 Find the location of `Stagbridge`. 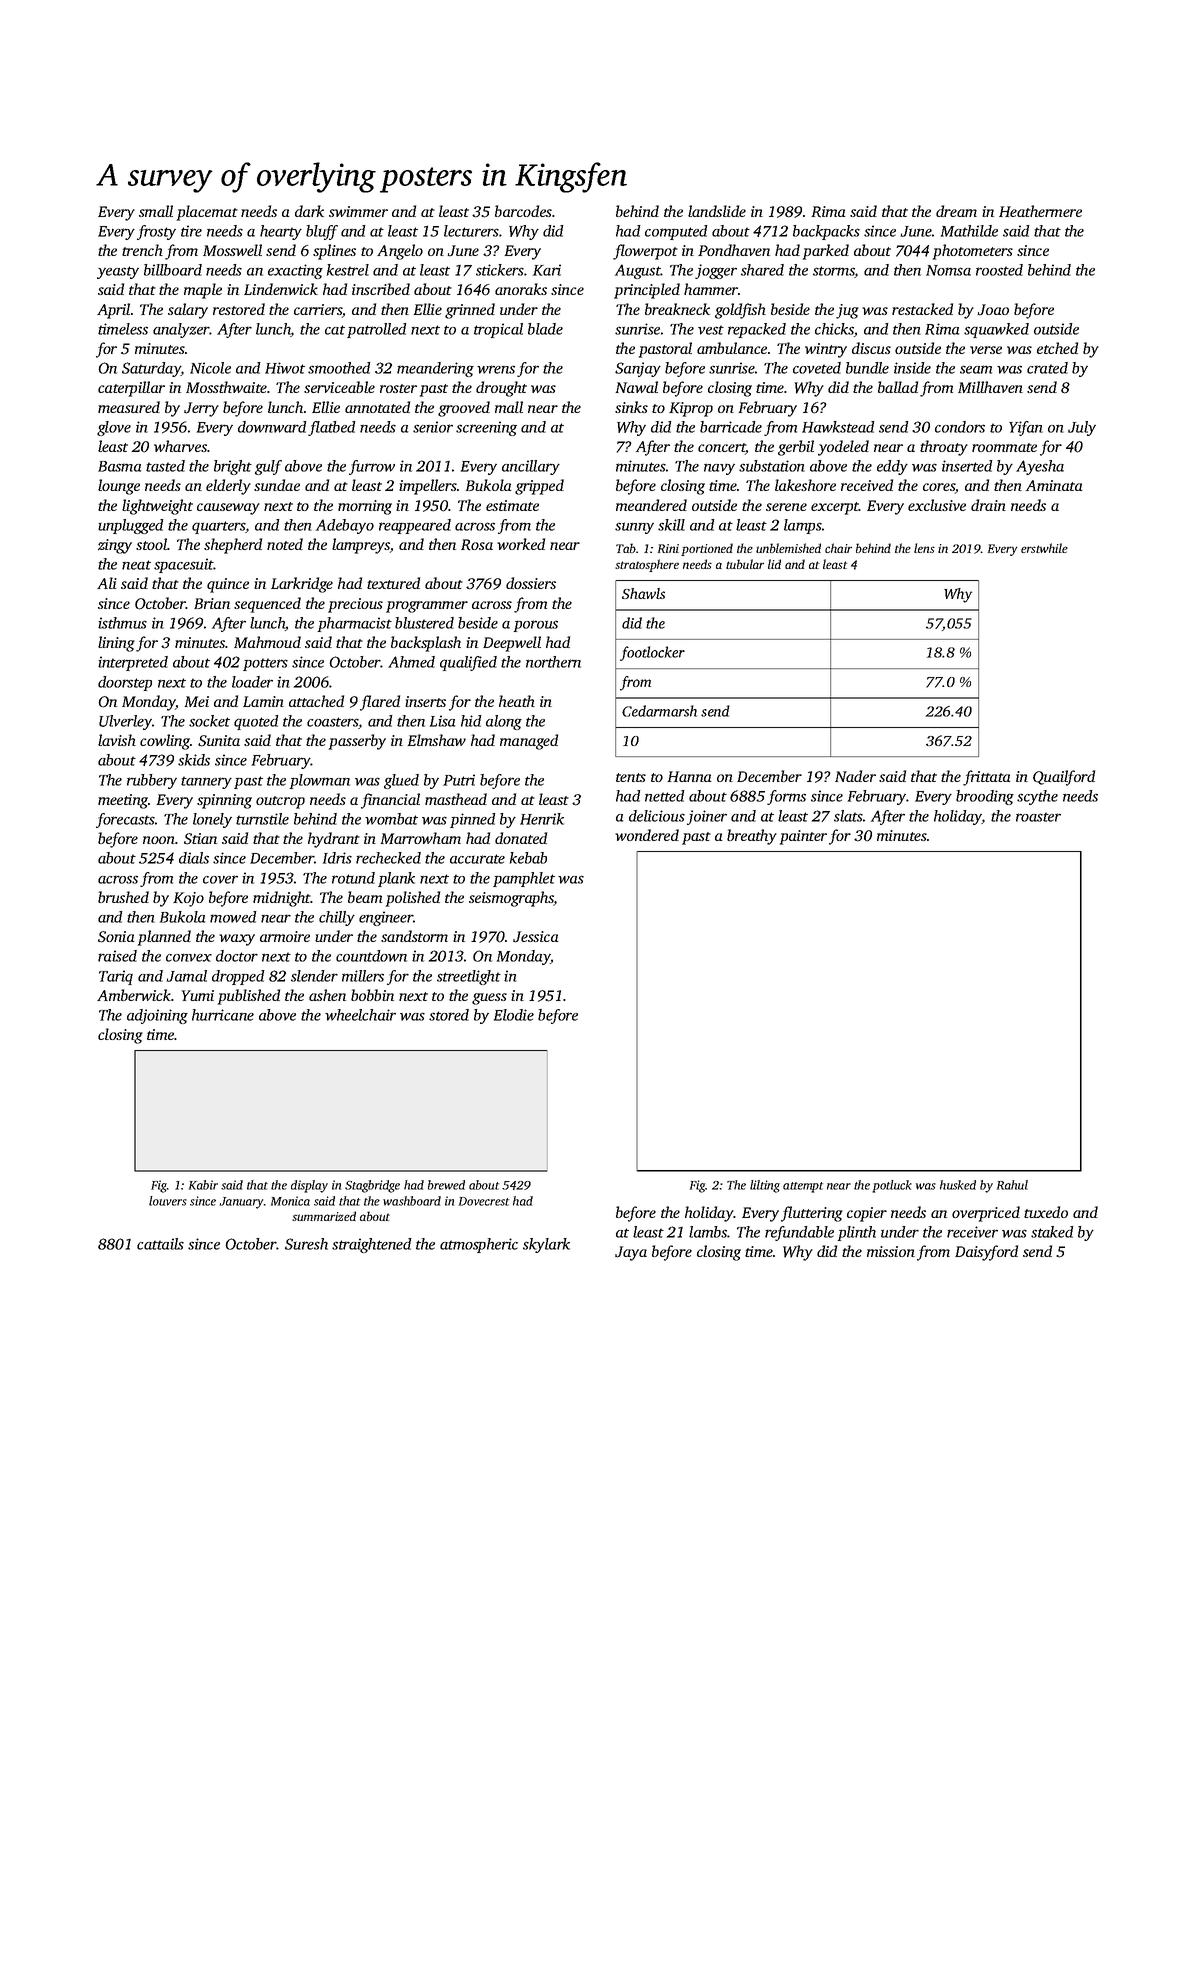

Stagbridge is located at coordinates (372, 1186).
